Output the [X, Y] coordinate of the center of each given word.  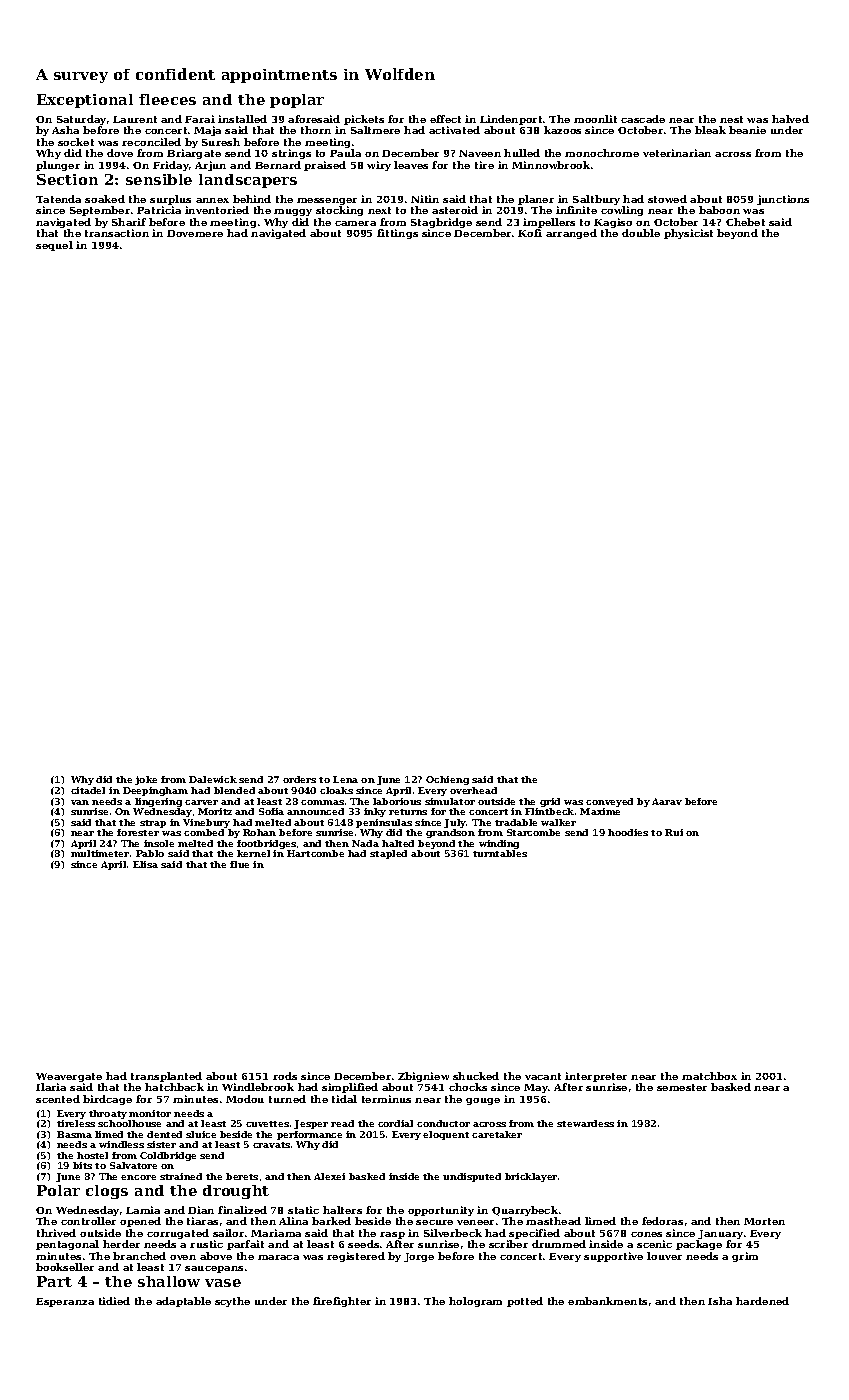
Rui [674, 832]
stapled [388, 854]
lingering [158, 802]
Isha [720, 1301]
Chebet [745, 222]
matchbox [709, 1076]
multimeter [100, 853]
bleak [710, 130]
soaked [105, 199]
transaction [117, 233]
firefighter [342, 1302]
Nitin [425, 199]
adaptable [183, 1302]
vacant [543, 1076]
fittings [397, 234]
